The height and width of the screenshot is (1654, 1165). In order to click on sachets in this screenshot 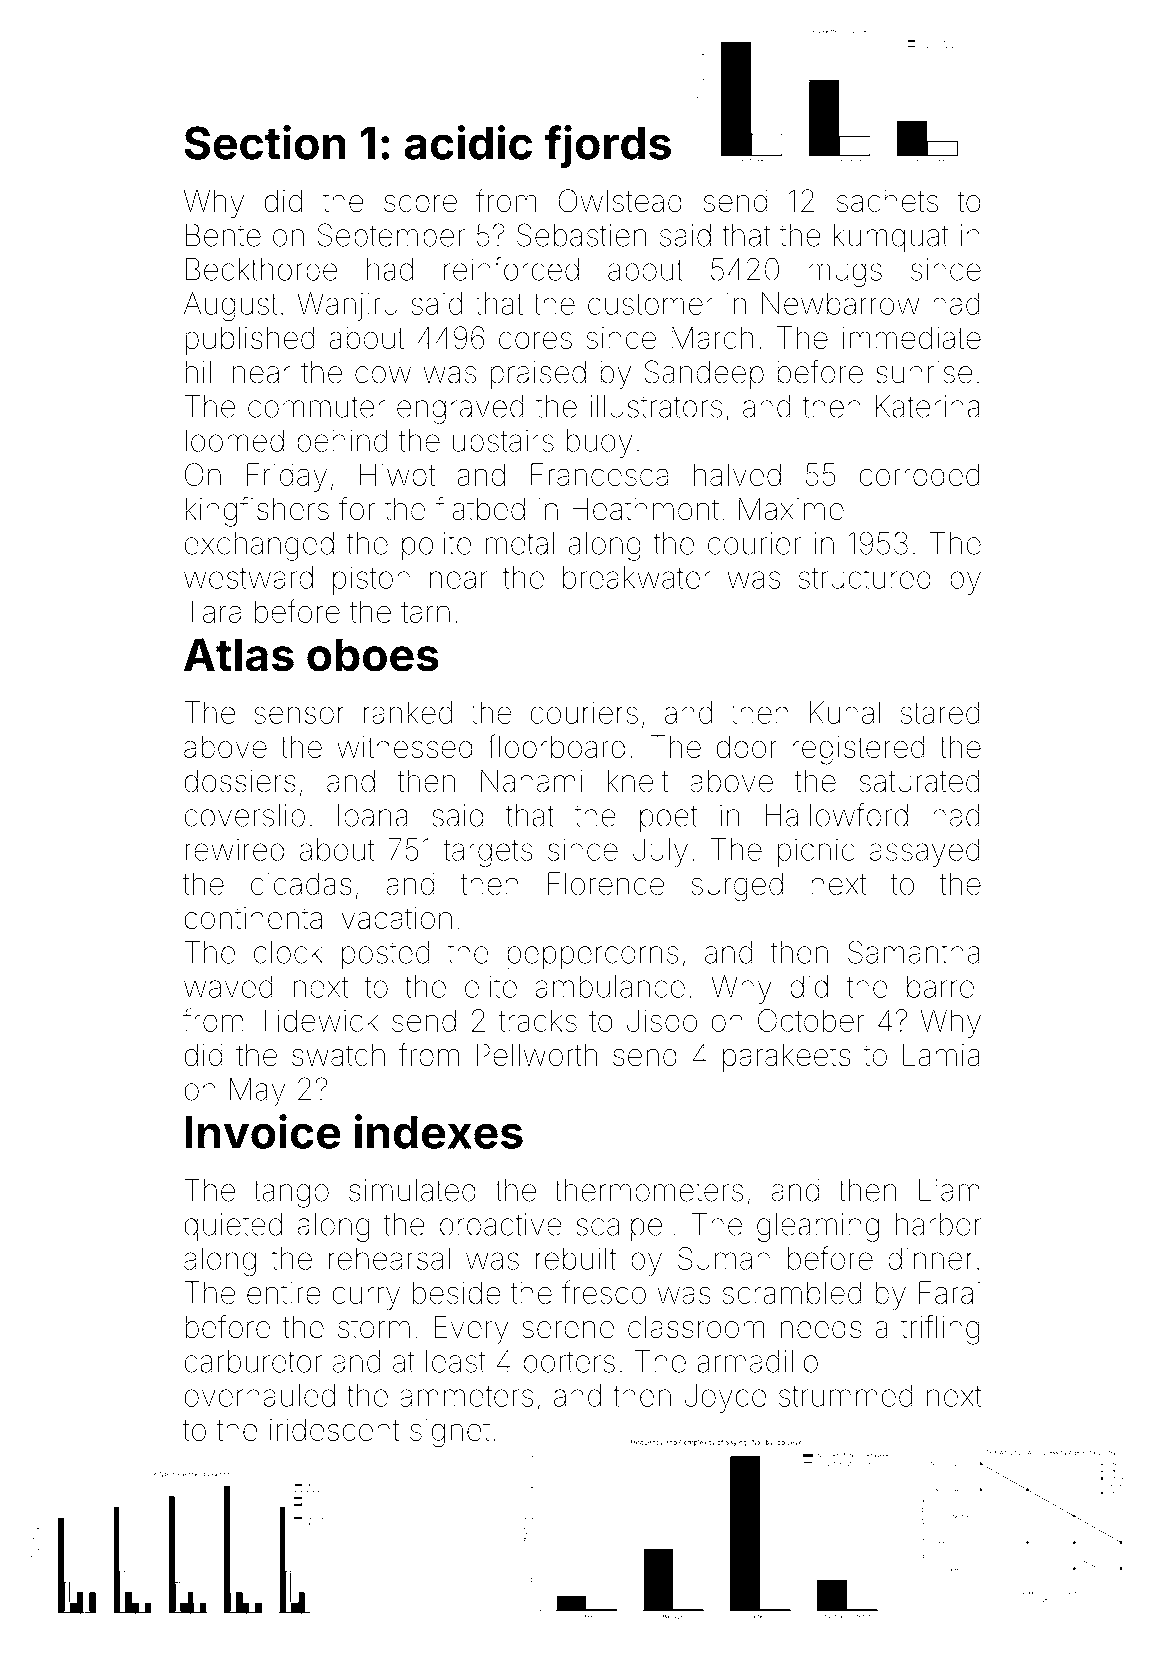, I will do `click(887, 201)`.
